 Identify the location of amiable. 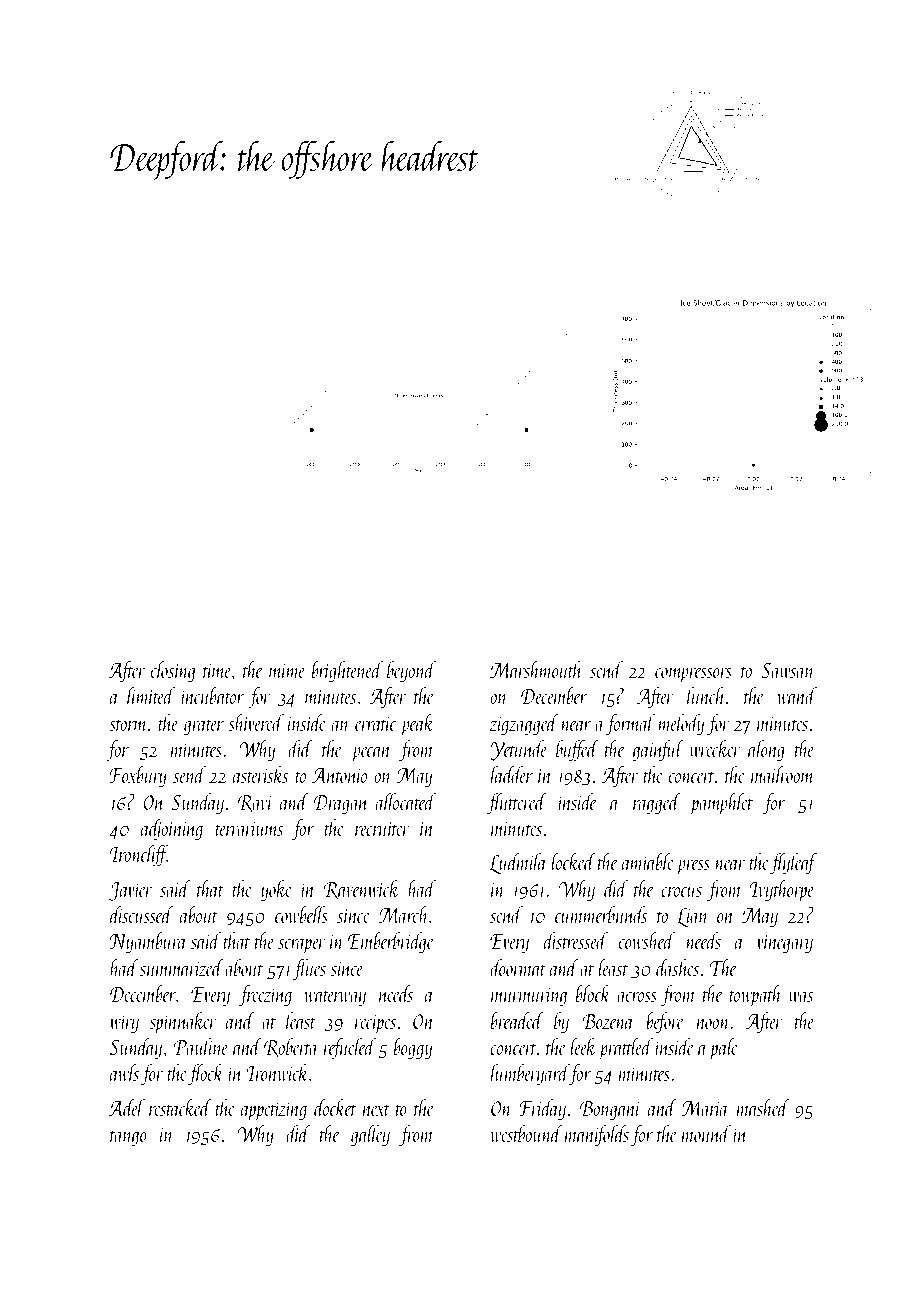
(648, 861).
